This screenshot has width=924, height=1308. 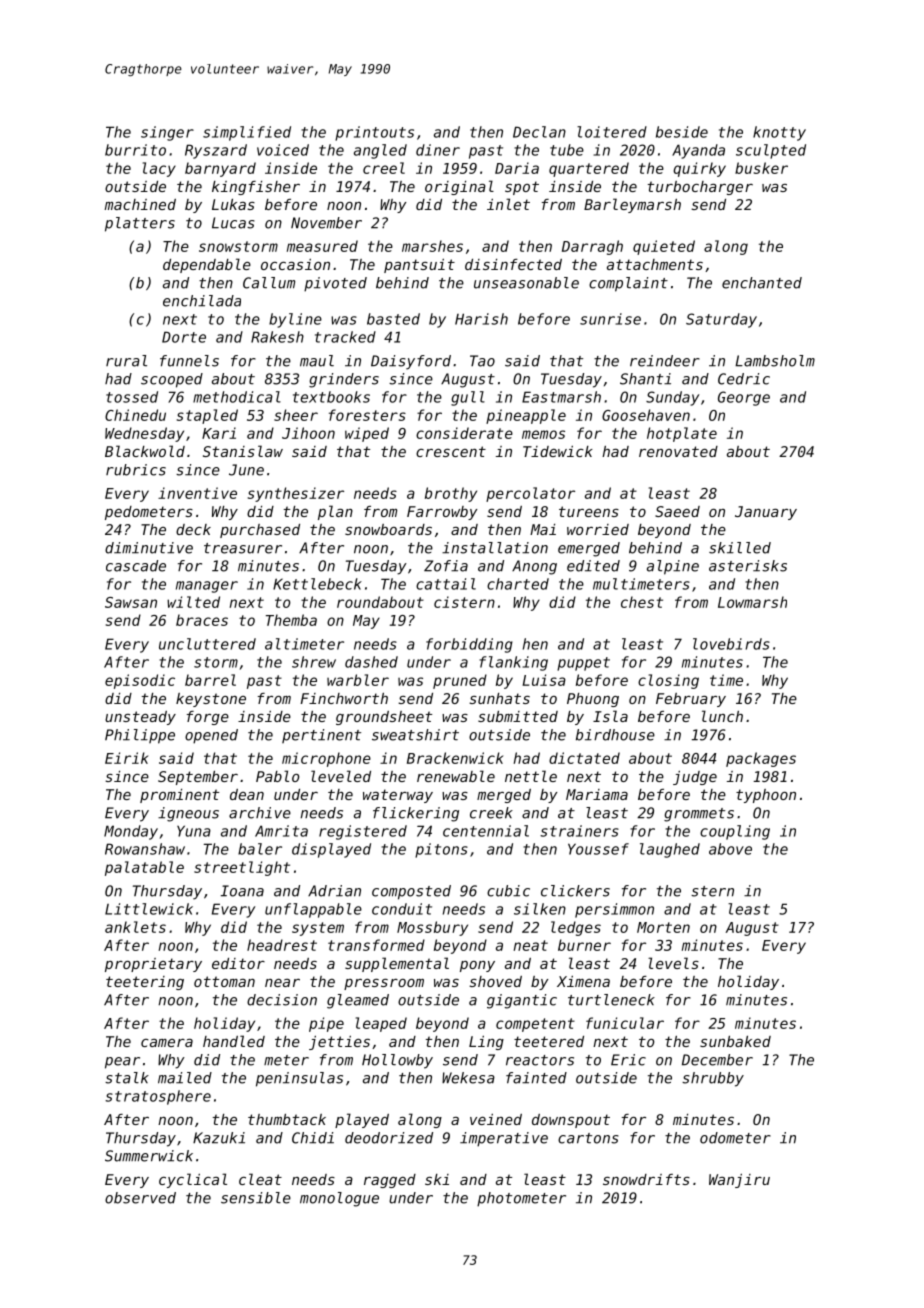 What do you see at coordinates (744, 398) in the screenshot?
I see `George` at bounding box center [744, 398].
